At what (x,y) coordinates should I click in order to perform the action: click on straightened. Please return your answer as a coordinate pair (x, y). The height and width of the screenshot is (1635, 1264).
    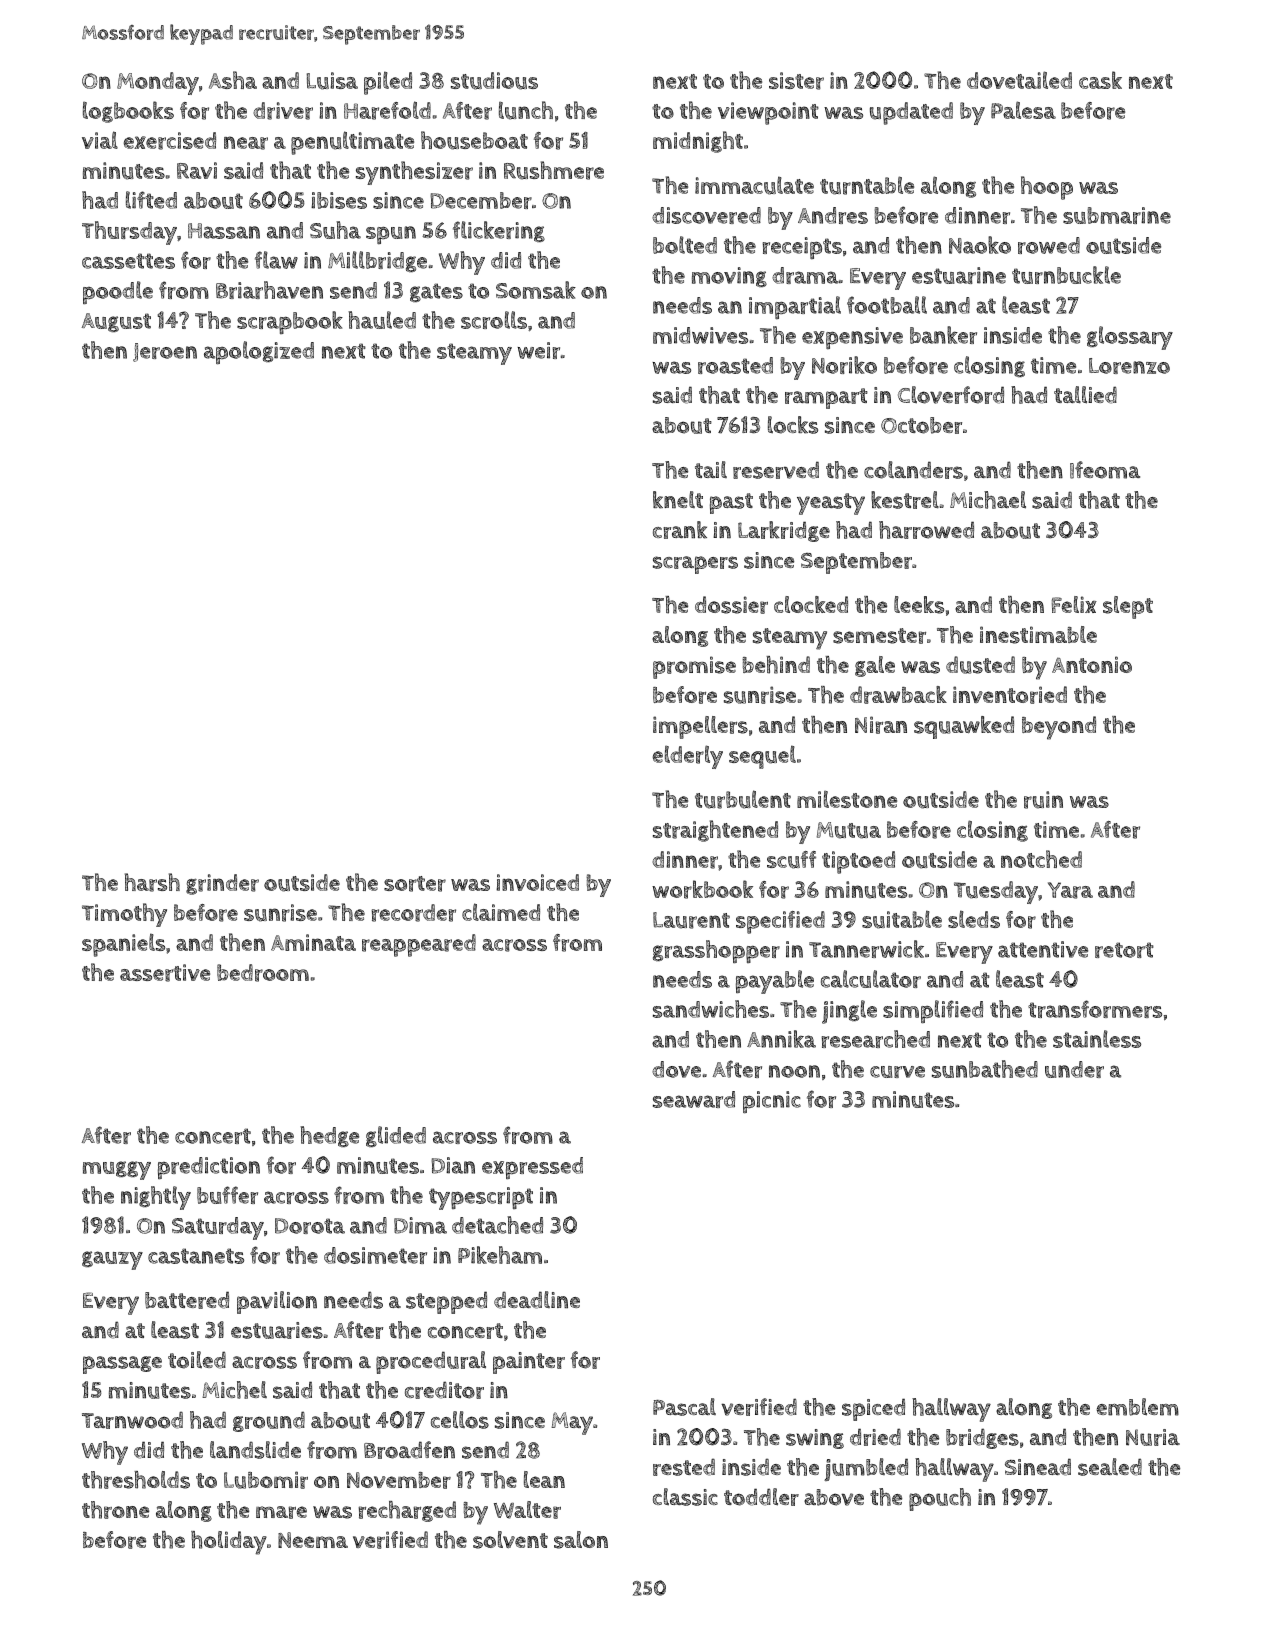
    Looking at the image, I should click on (715, 831).
